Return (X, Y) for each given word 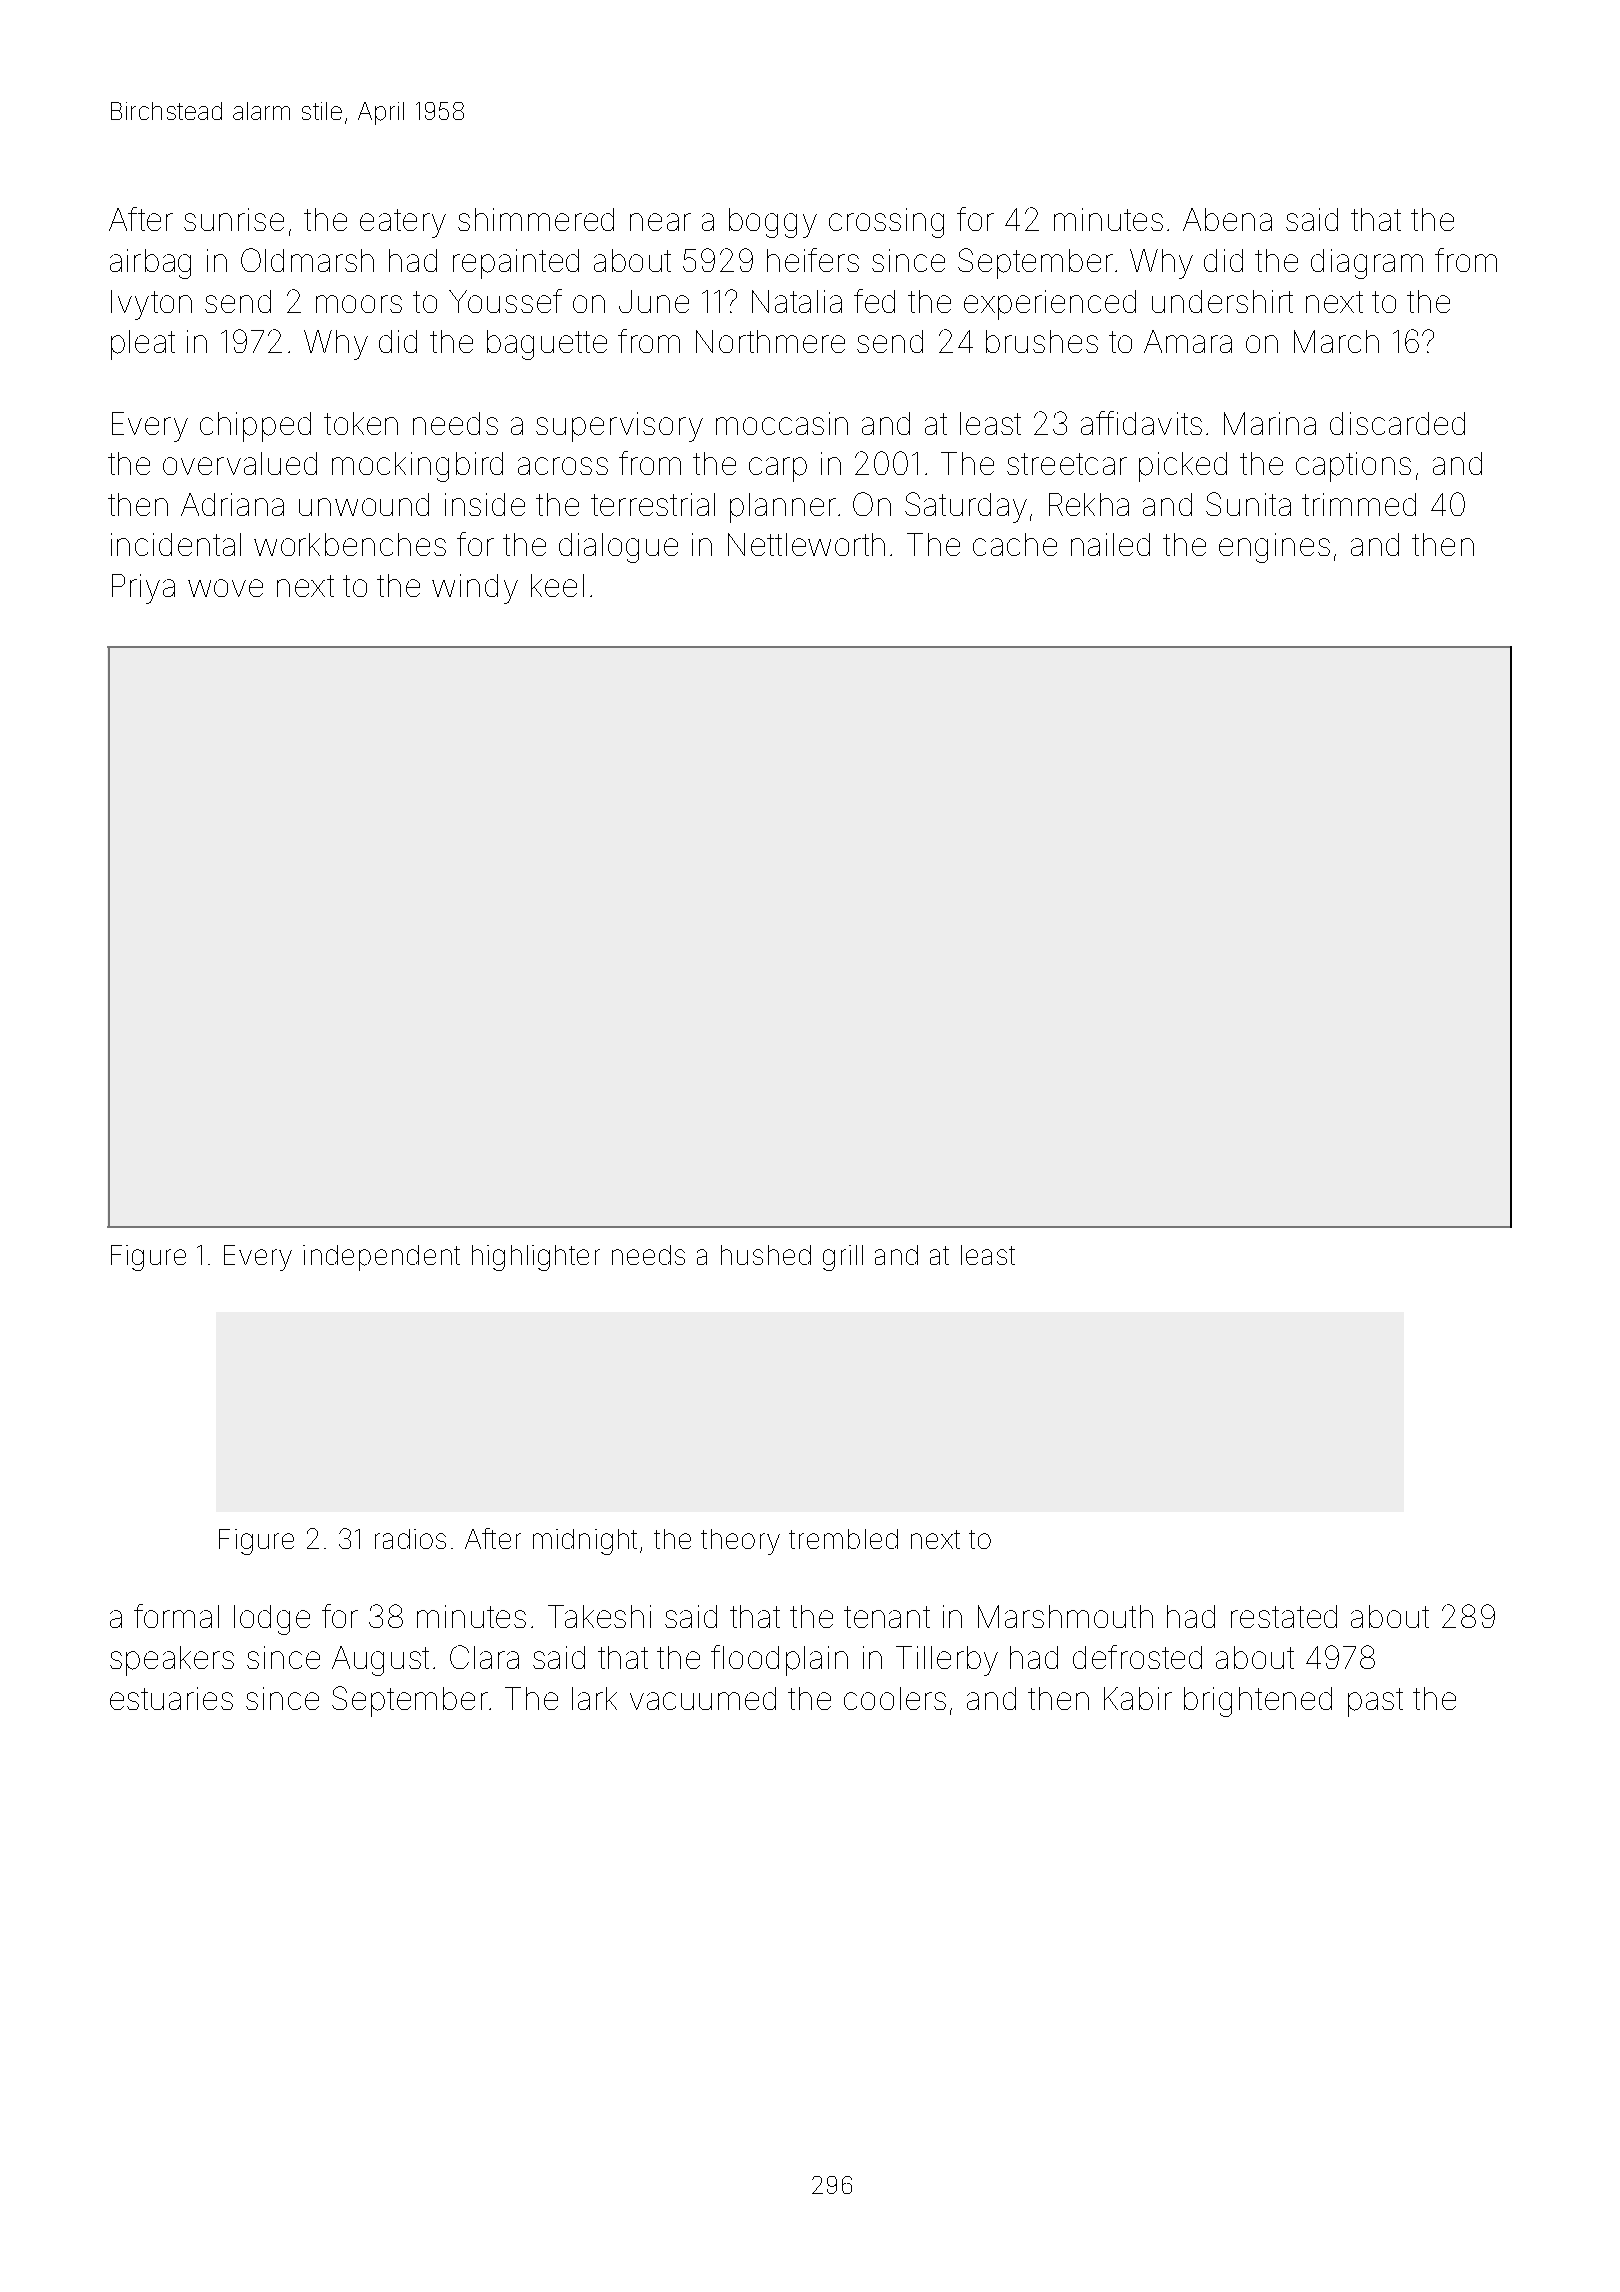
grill (843, 1258)
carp (778, 469)
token (361, 423)
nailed (1110, 544)
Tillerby (947, 1661)
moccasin (782, 423)
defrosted (1137, 1657)
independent (381, 1258)
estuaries (171, 1698)
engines (1274, 548)
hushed (766, 1255)
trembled (843, 1539)
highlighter (536, 1258)
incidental (176, 544)
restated (1284, 1616)
